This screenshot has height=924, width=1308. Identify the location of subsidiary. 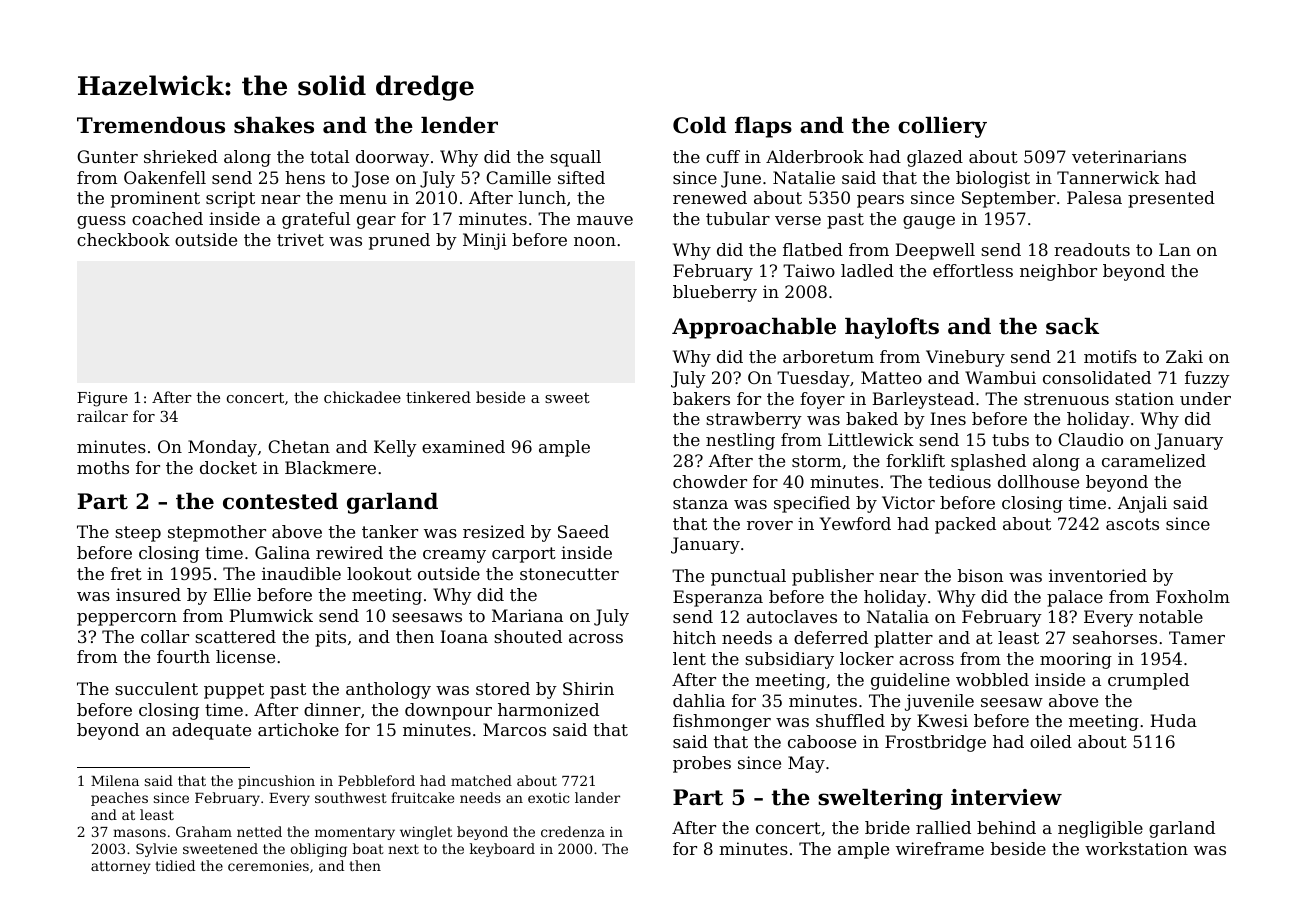
(789, 660).
